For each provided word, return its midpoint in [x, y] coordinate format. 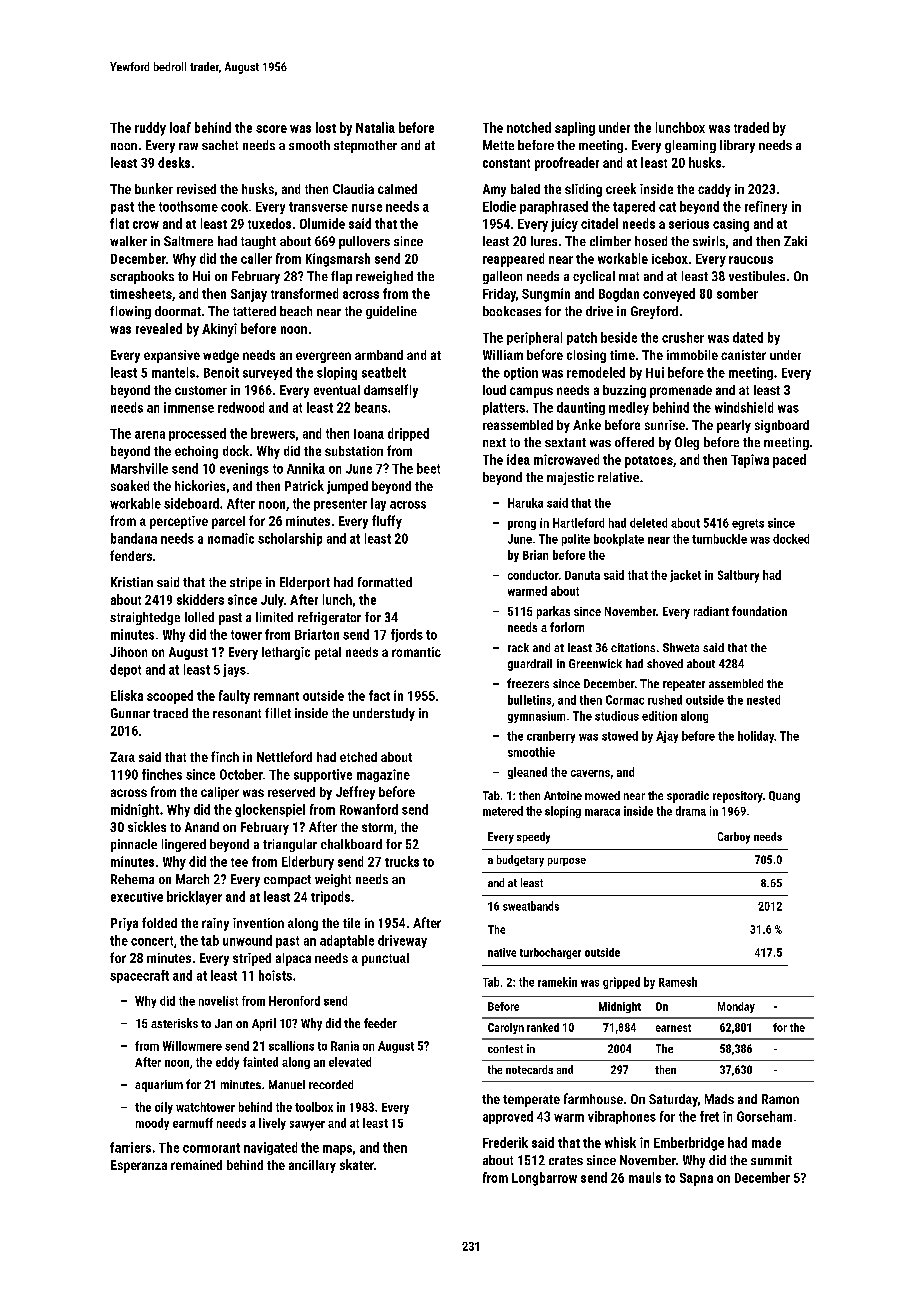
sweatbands [531, 906]
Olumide [322, 223]
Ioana [369, 434]
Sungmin [546, 295]
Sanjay [249, 295]
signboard [782, 426]
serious [689, 224]
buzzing [624, 391]
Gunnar [130, 713]
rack [518, 647]
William [503, 355]
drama [691, 811]
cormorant [211, 1148]
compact [287, 881]
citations [633, 647]
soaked [130, 485]
